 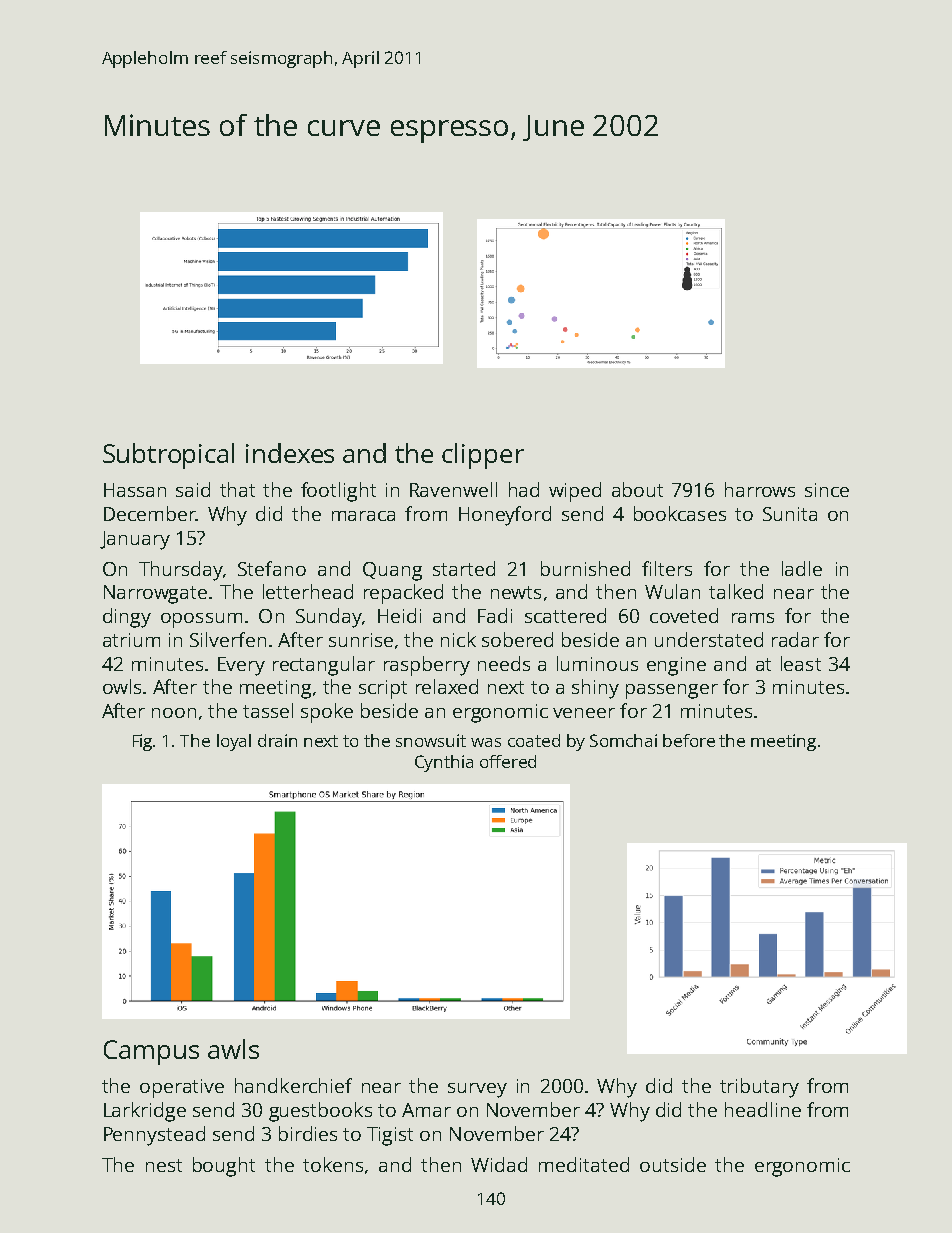 What do you see at coordinates (131, 640) in the screenshot?
I see `atrium` at bounding box center [131, 640].
